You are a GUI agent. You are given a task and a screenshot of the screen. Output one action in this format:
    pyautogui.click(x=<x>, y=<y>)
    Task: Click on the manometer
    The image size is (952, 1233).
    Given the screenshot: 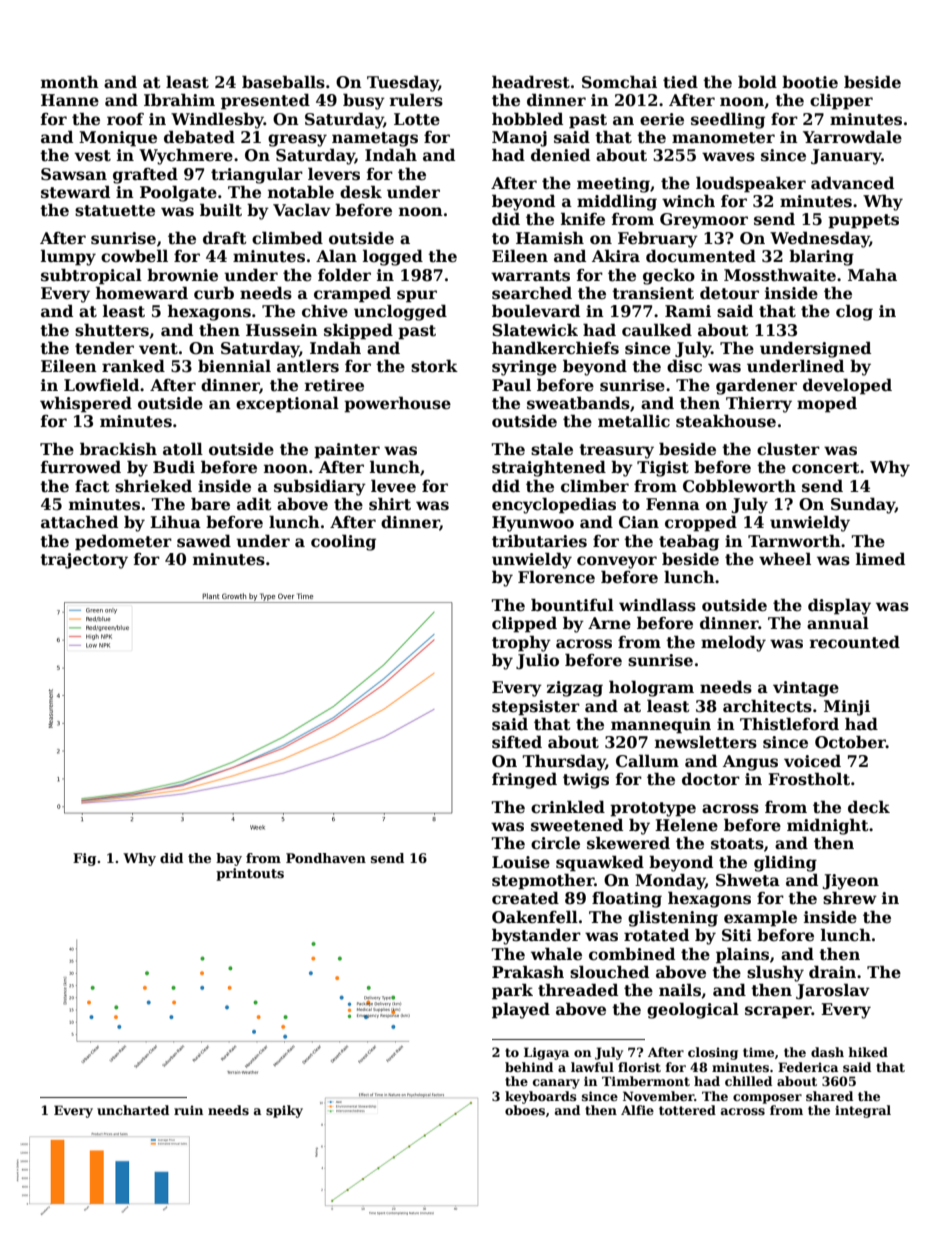 What is the action you would take?
    pyautogui.click(x=723, y=138)
